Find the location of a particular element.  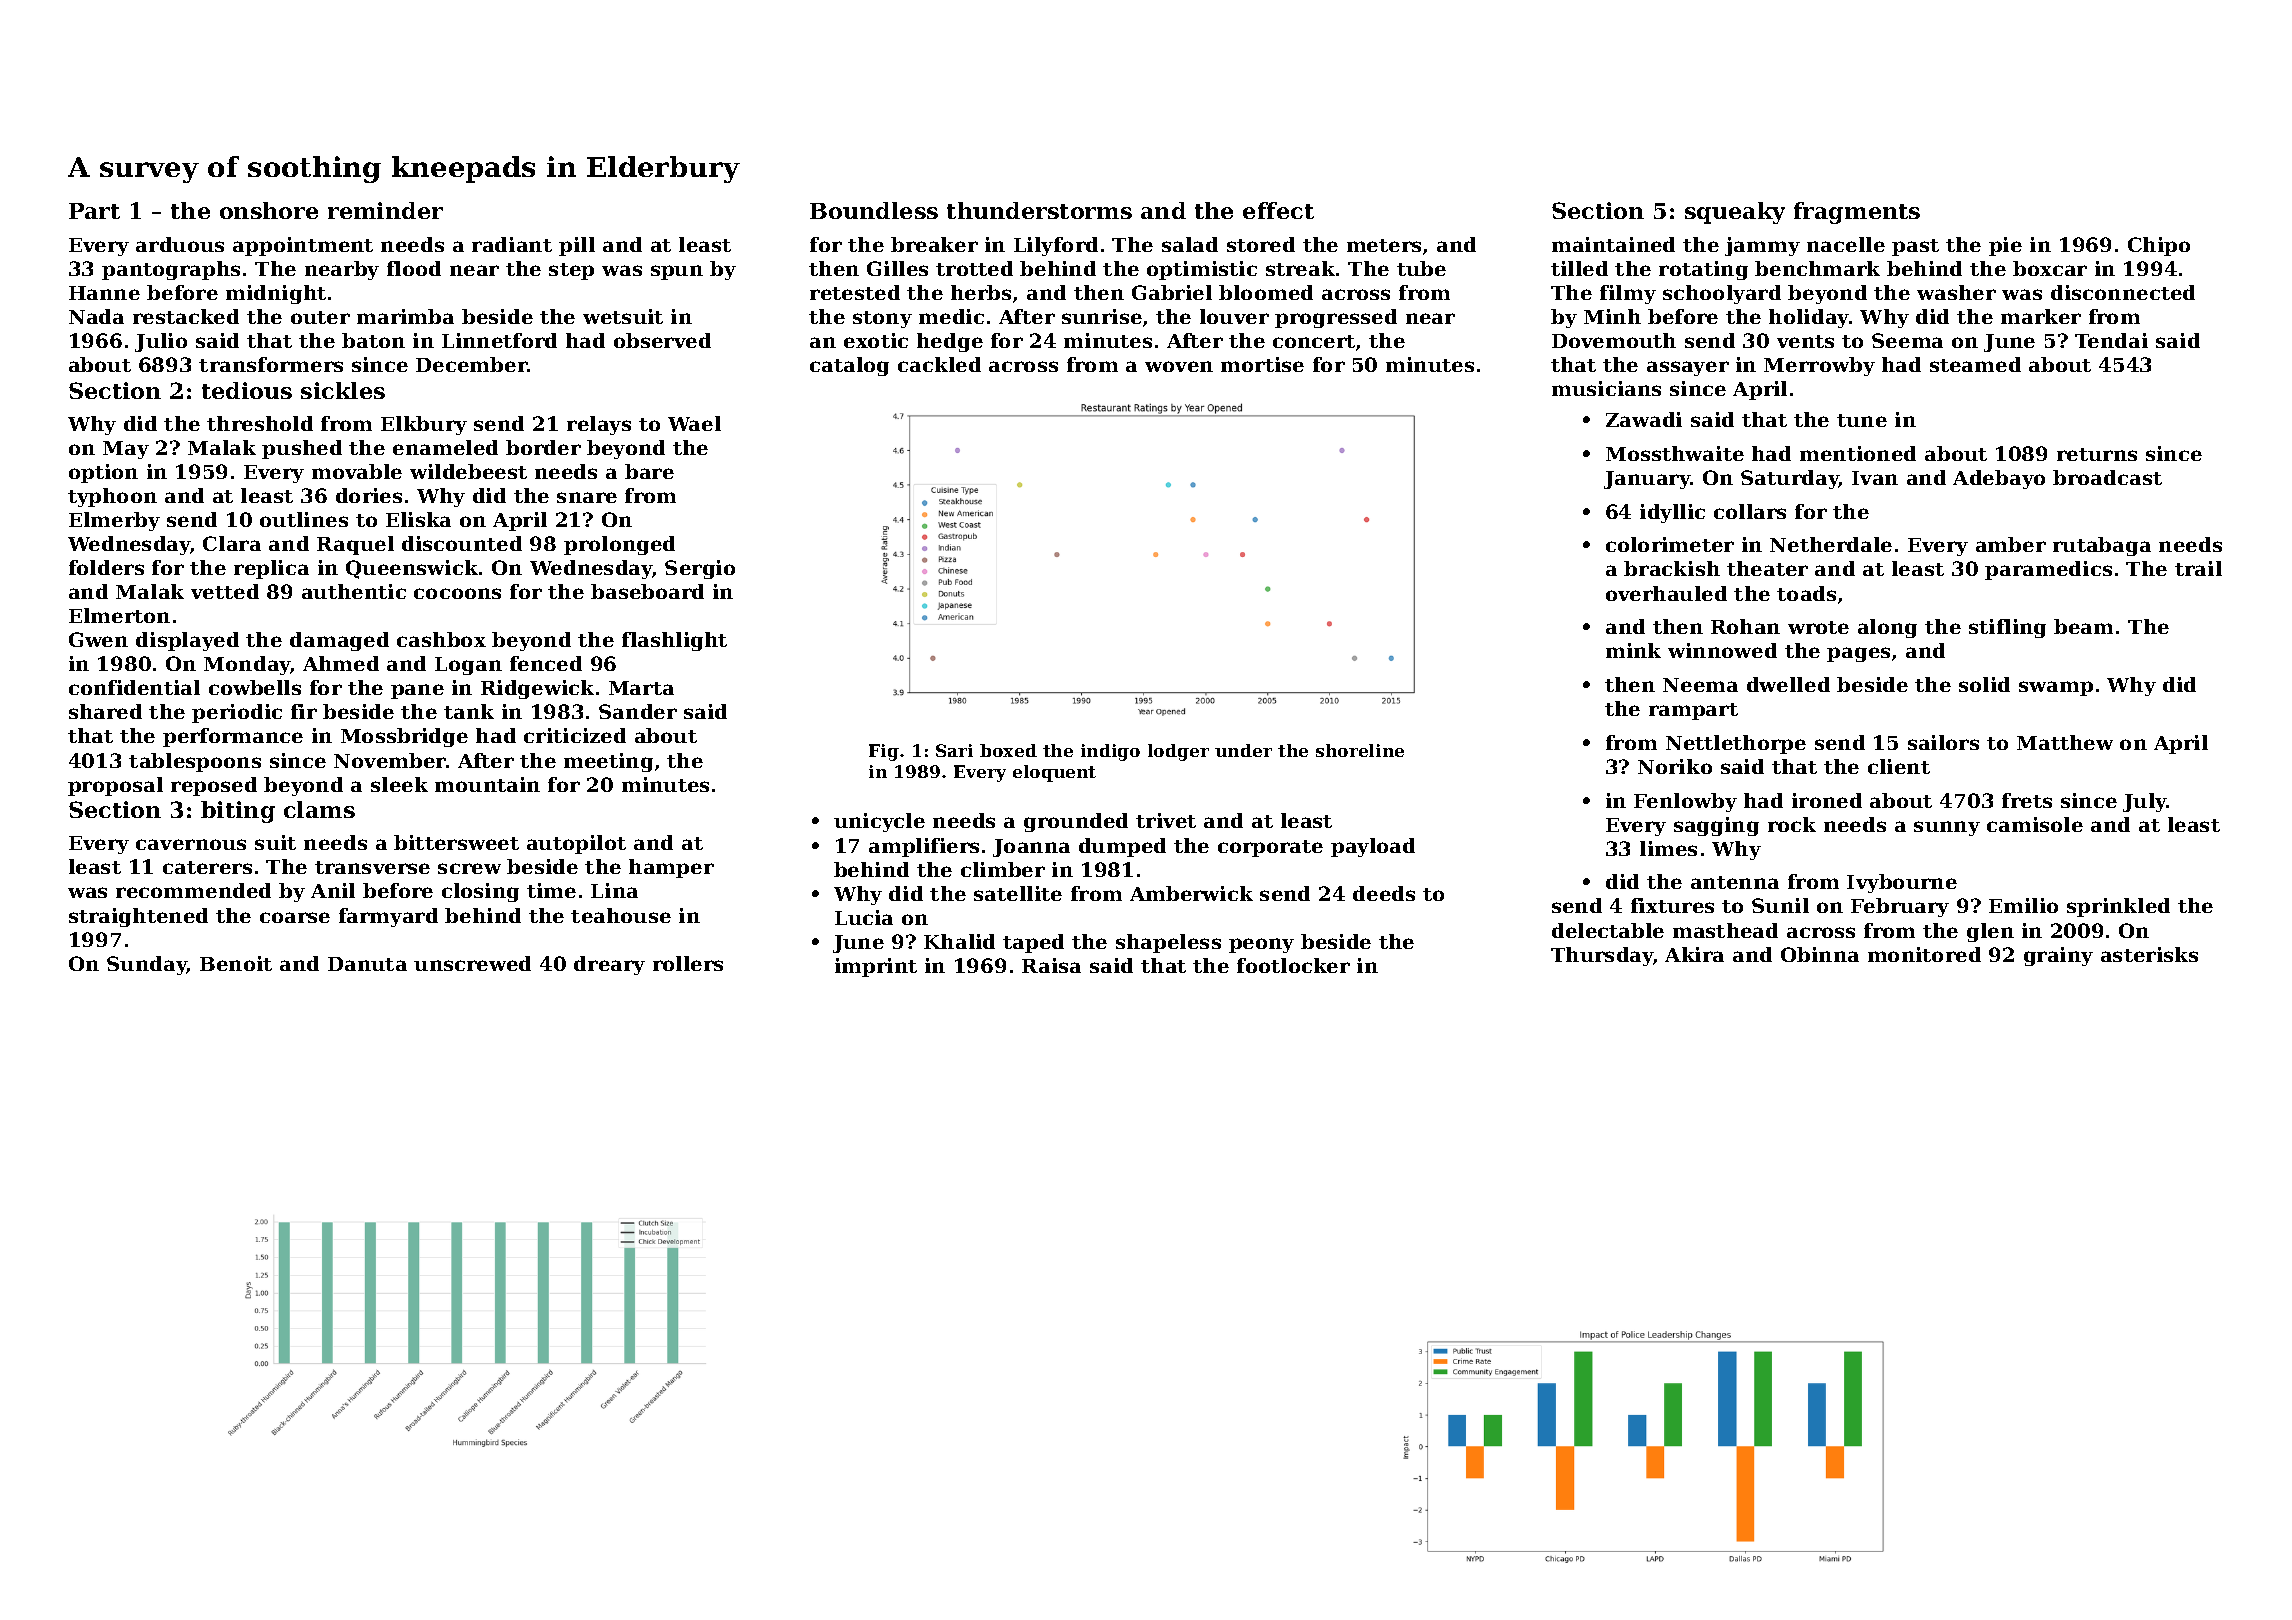

Zawadi is located at coordinates (1644, 419).
